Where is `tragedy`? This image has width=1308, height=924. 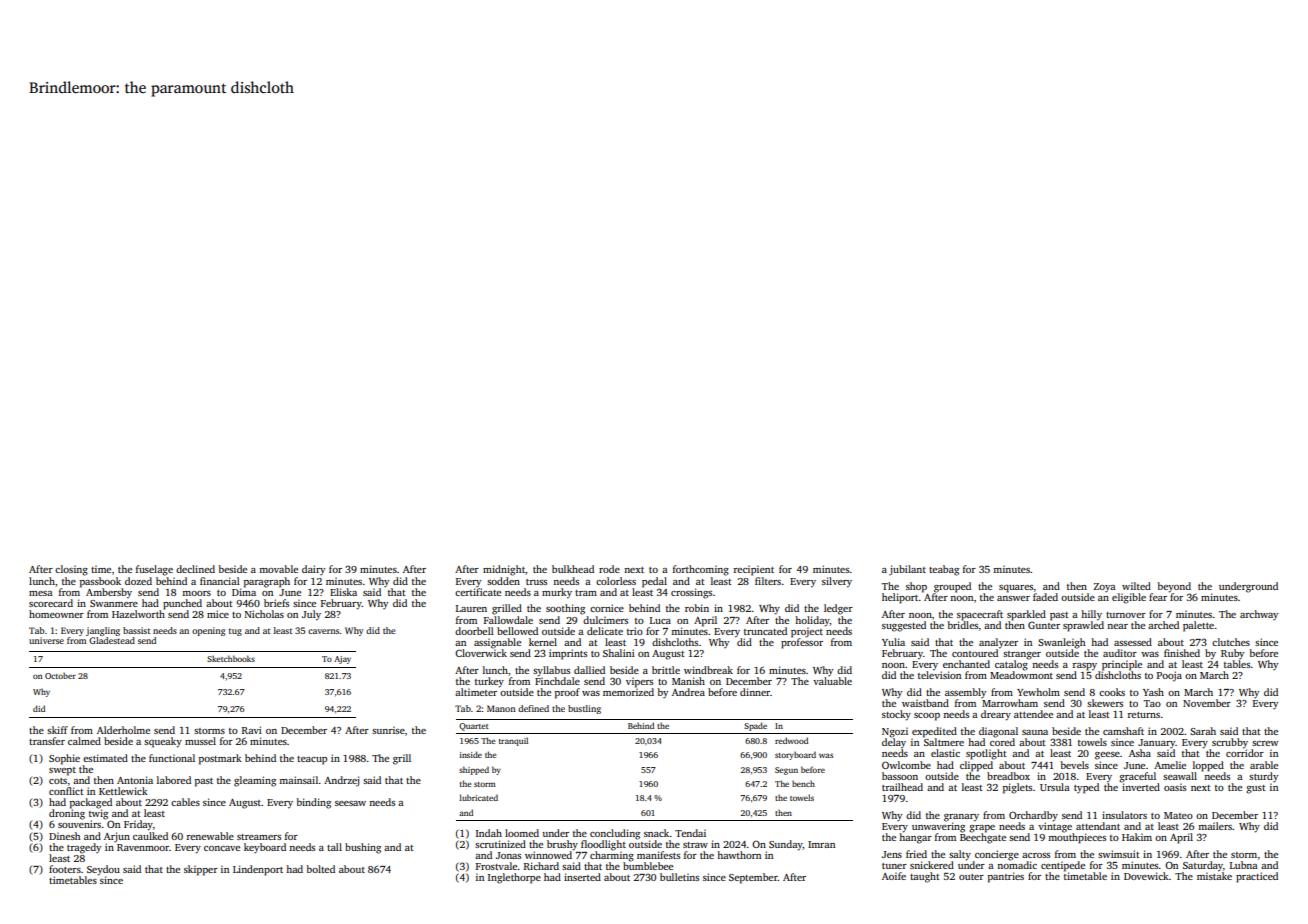 tragedy is located at coordinates (84, 848).
